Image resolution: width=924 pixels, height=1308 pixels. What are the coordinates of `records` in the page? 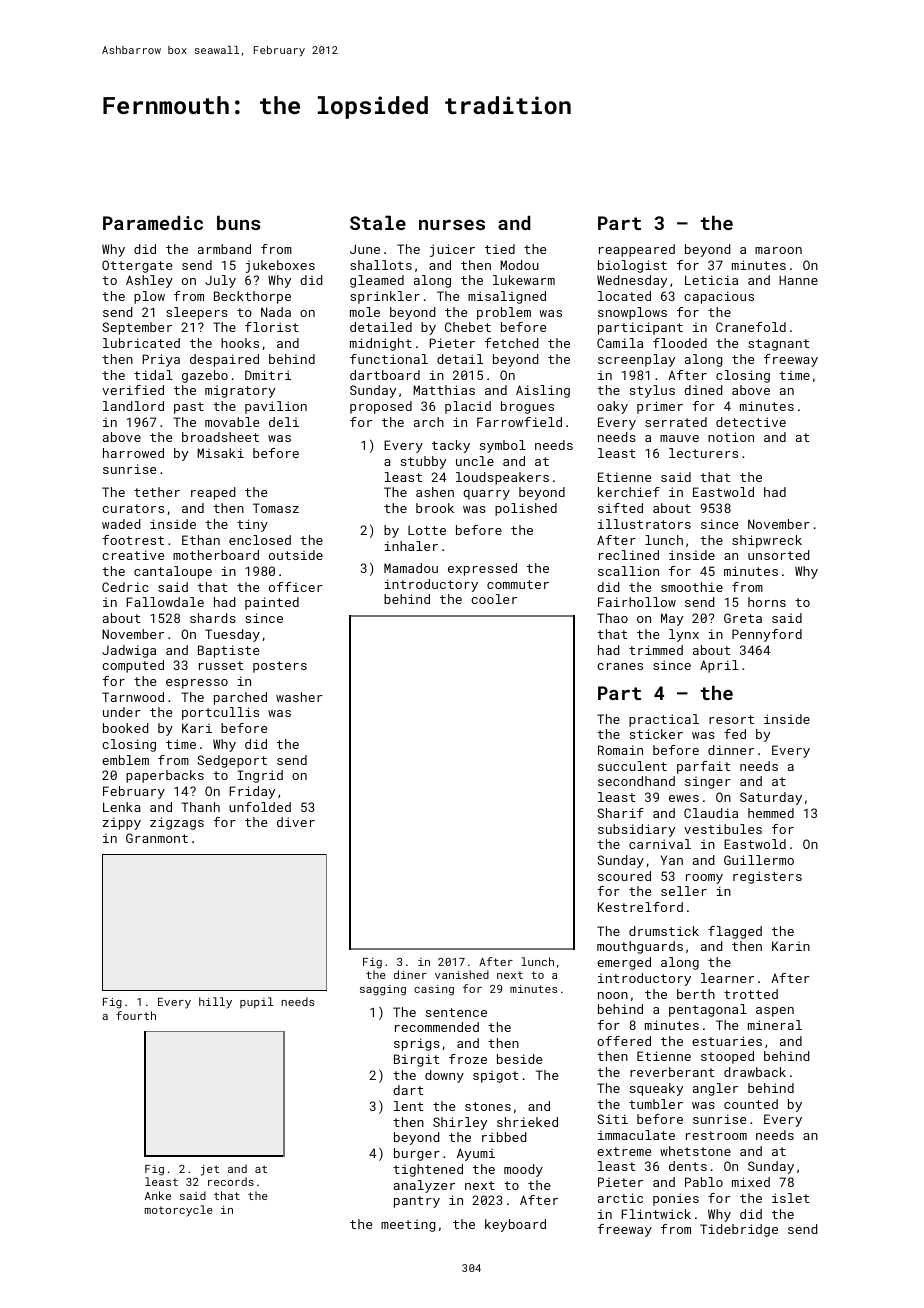 It's located at (231, 1181).
